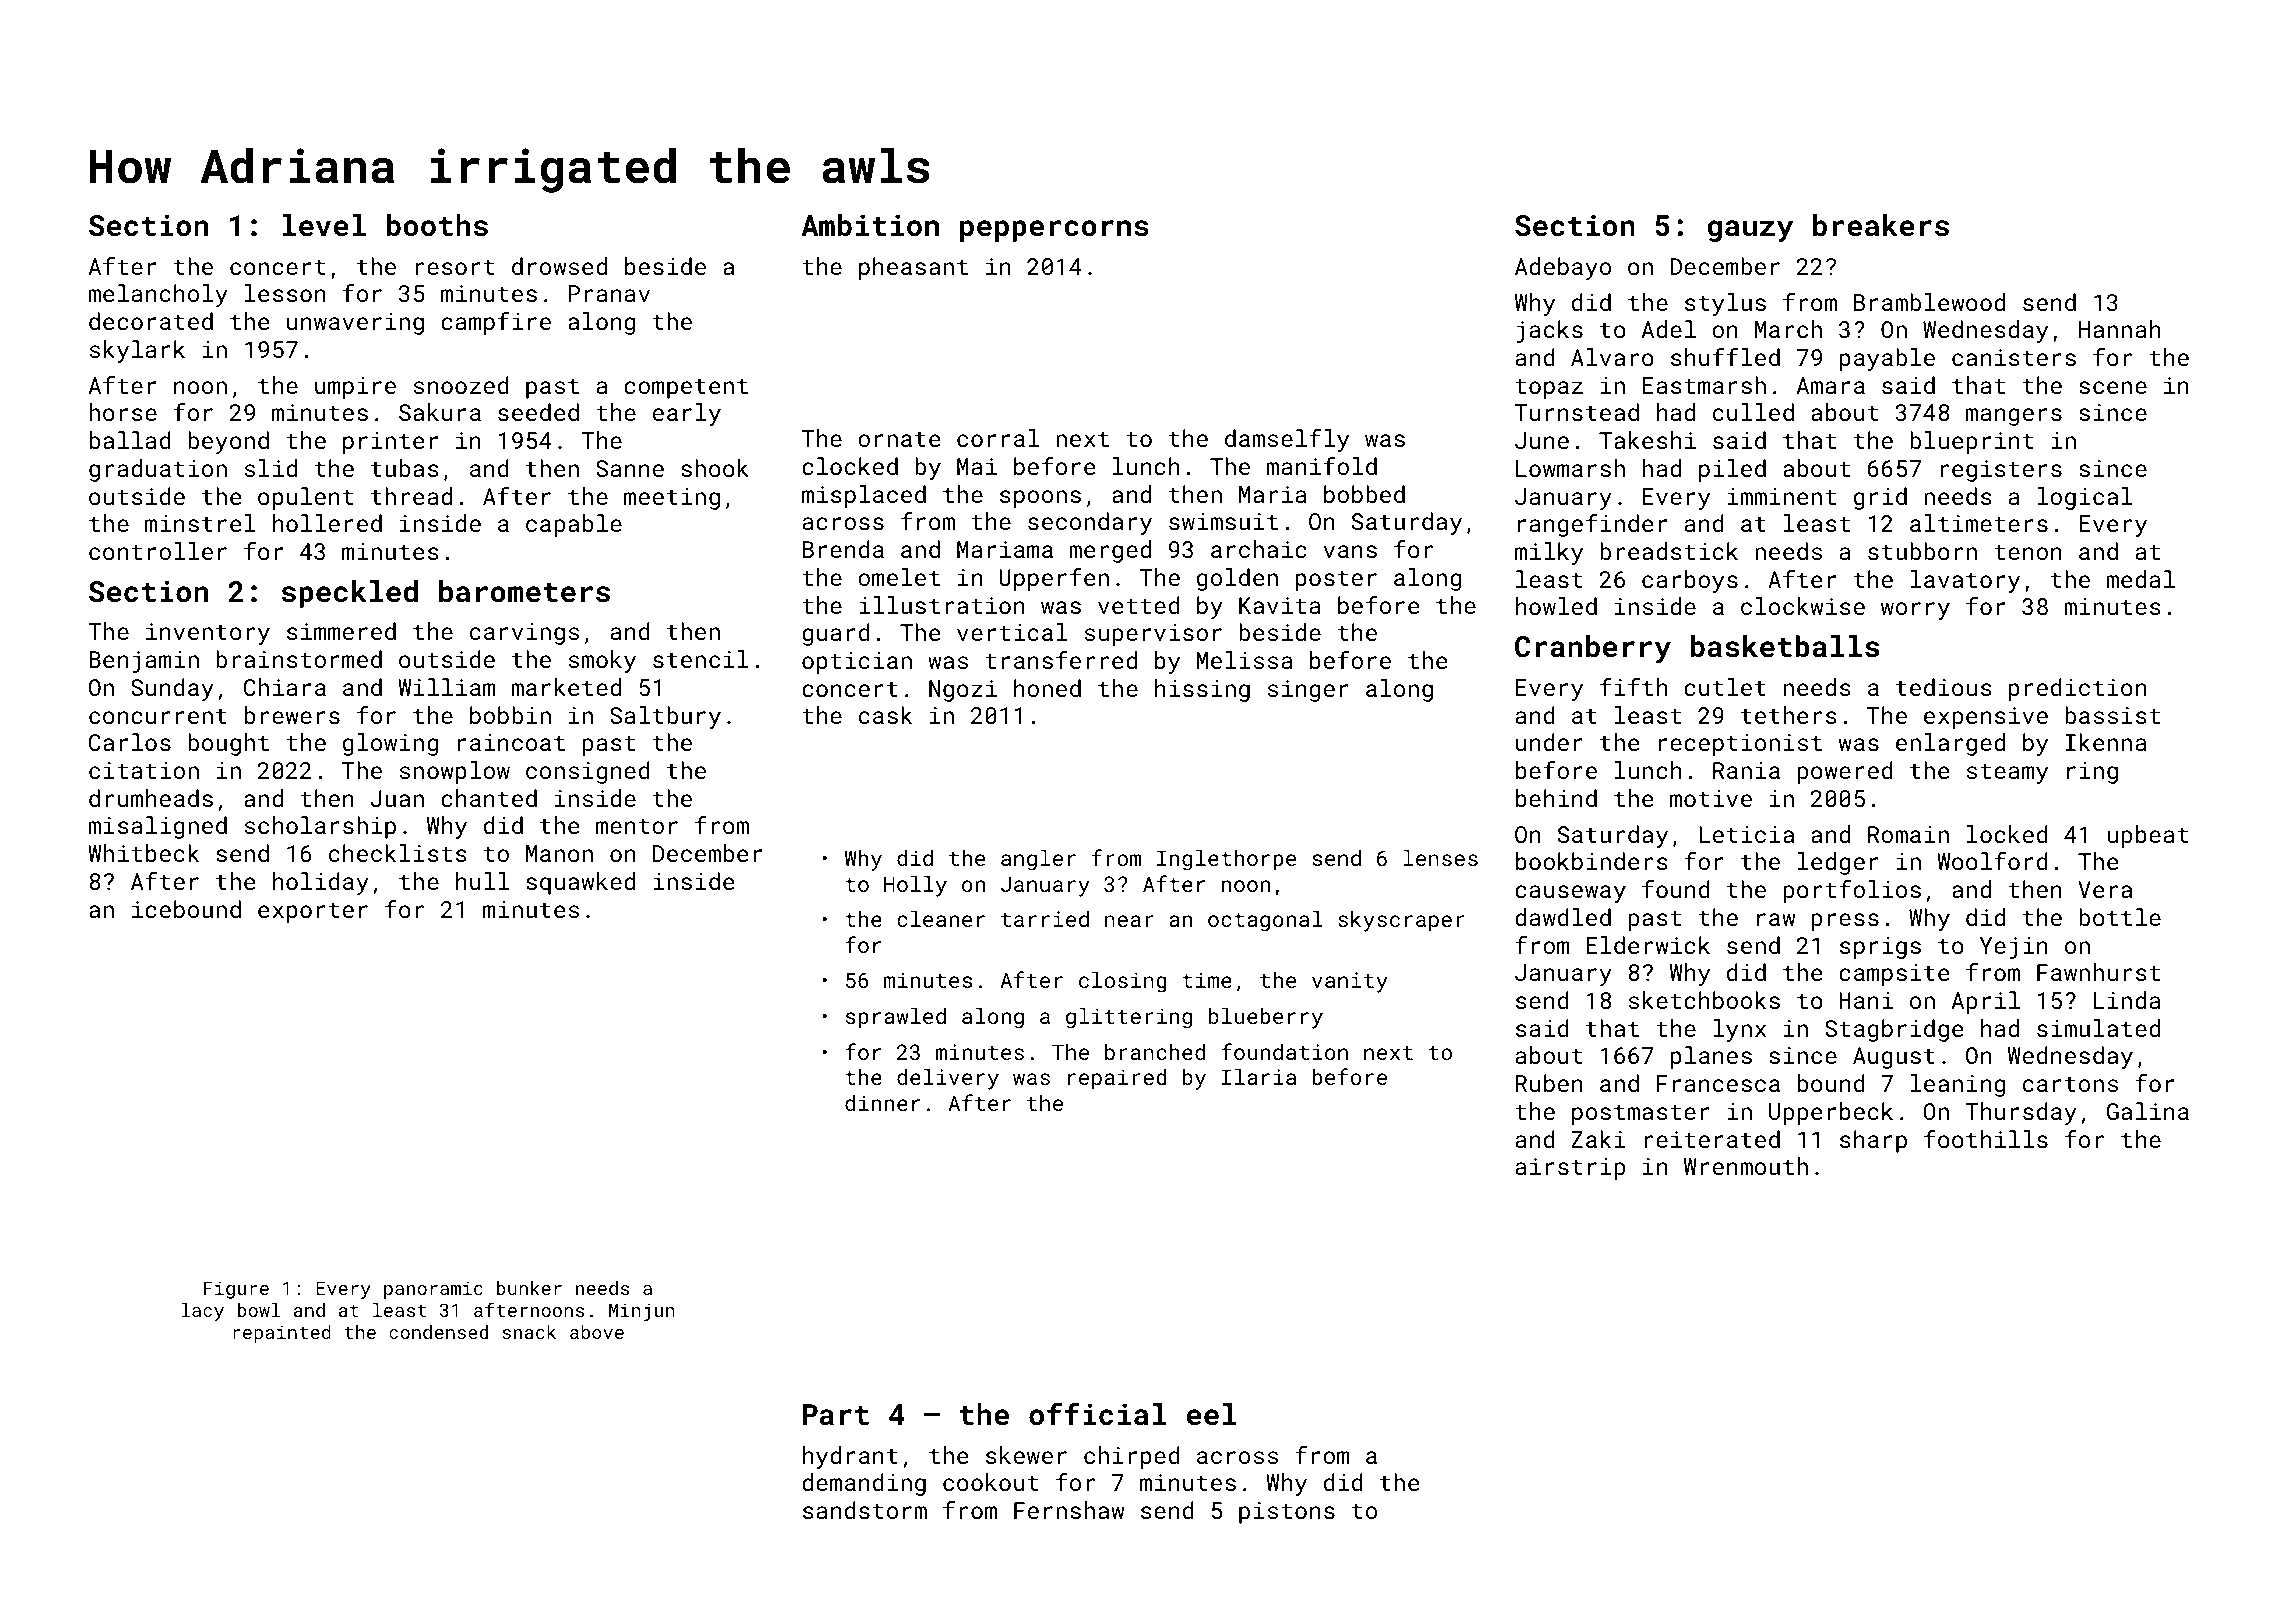  Describe the element at coordinates (870, 225) in the screenshot. I see `Ambition` at that location.
